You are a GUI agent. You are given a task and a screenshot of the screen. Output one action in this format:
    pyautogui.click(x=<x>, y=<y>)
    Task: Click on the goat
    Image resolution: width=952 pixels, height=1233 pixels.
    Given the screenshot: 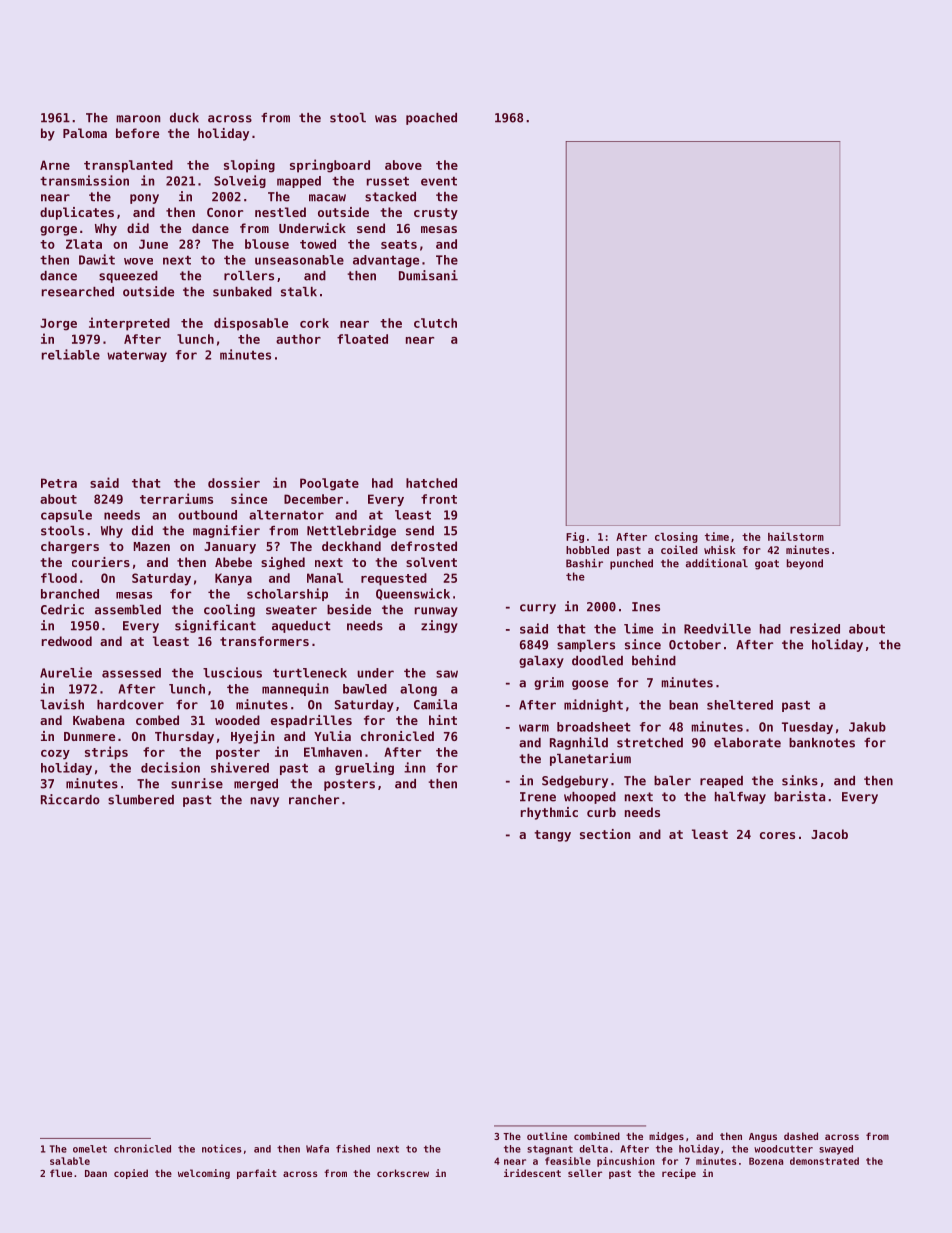 What is the action you would take?
    pyautogui.click(x=767, y=565)
